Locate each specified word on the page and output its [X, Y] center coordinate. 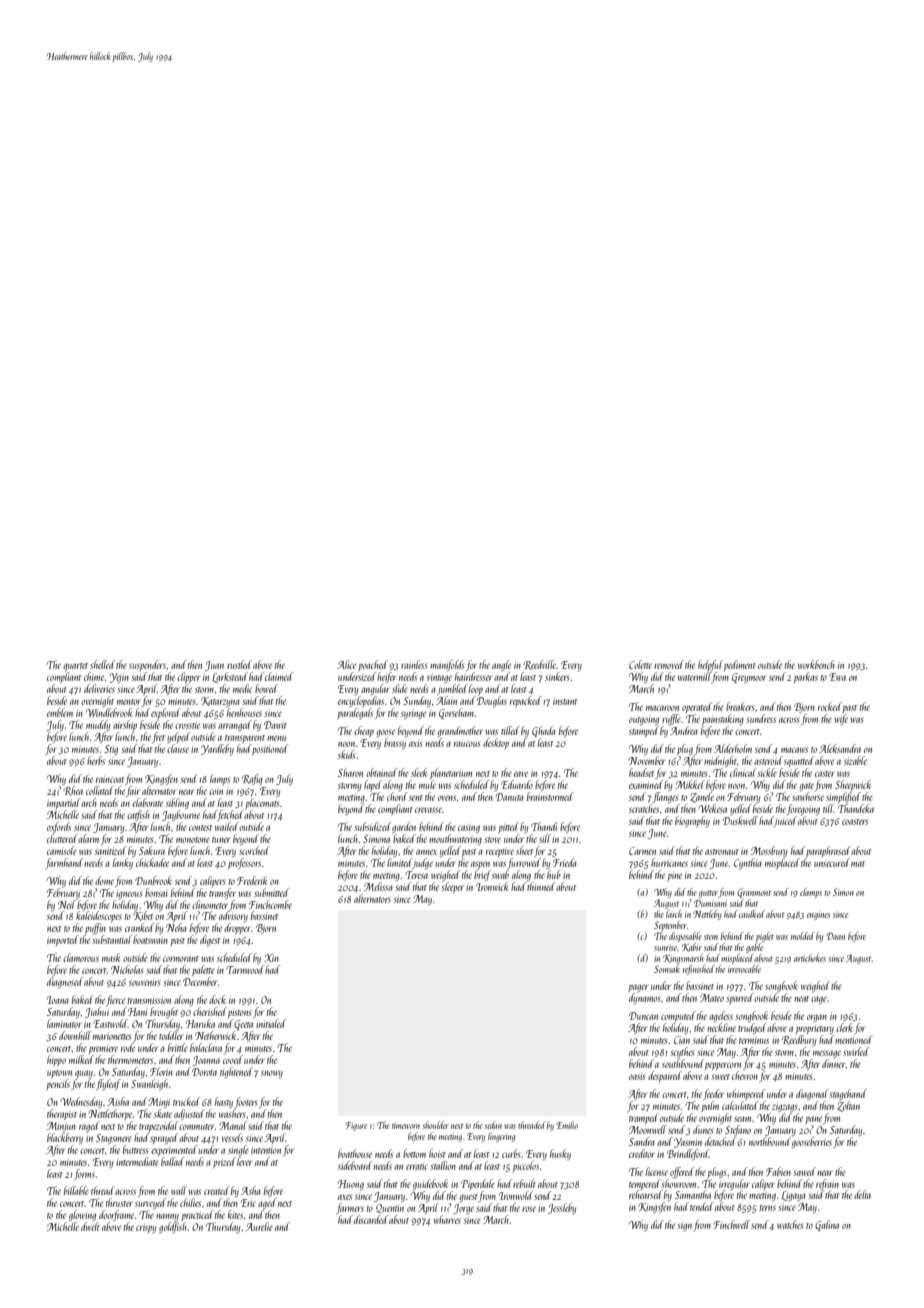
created [217, 1190]
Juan [214, 666]
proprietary [815, 1030]
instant [565, 702]
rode [128, 1047]
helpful [710, 665]
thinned [541, 886]
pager [638, 988]
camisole [62, 850]
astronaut [722, 852]
